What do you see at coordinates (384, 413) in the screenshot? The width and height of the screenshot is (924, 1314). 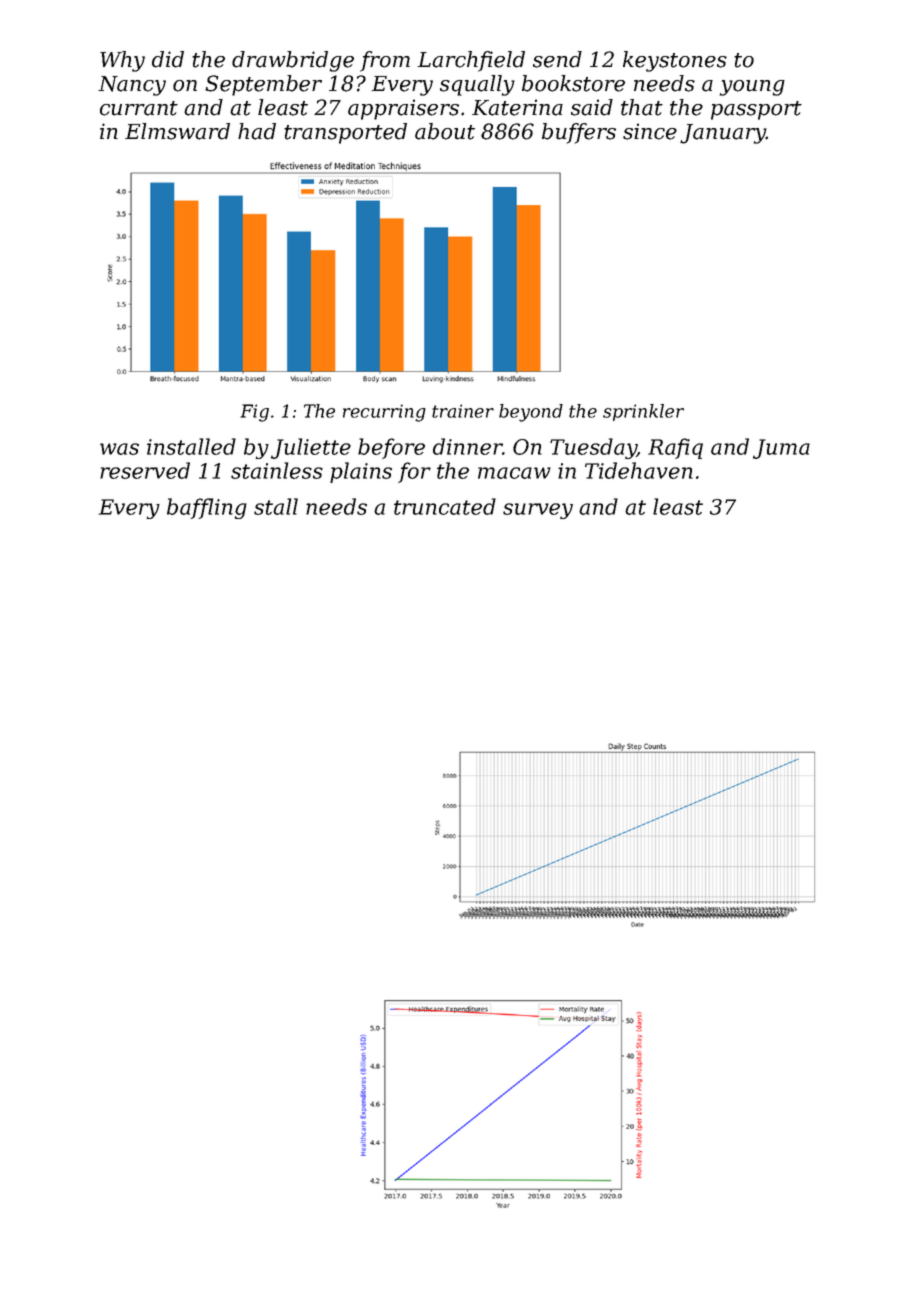 I see `recurring` at bounding box center [384, 413].
